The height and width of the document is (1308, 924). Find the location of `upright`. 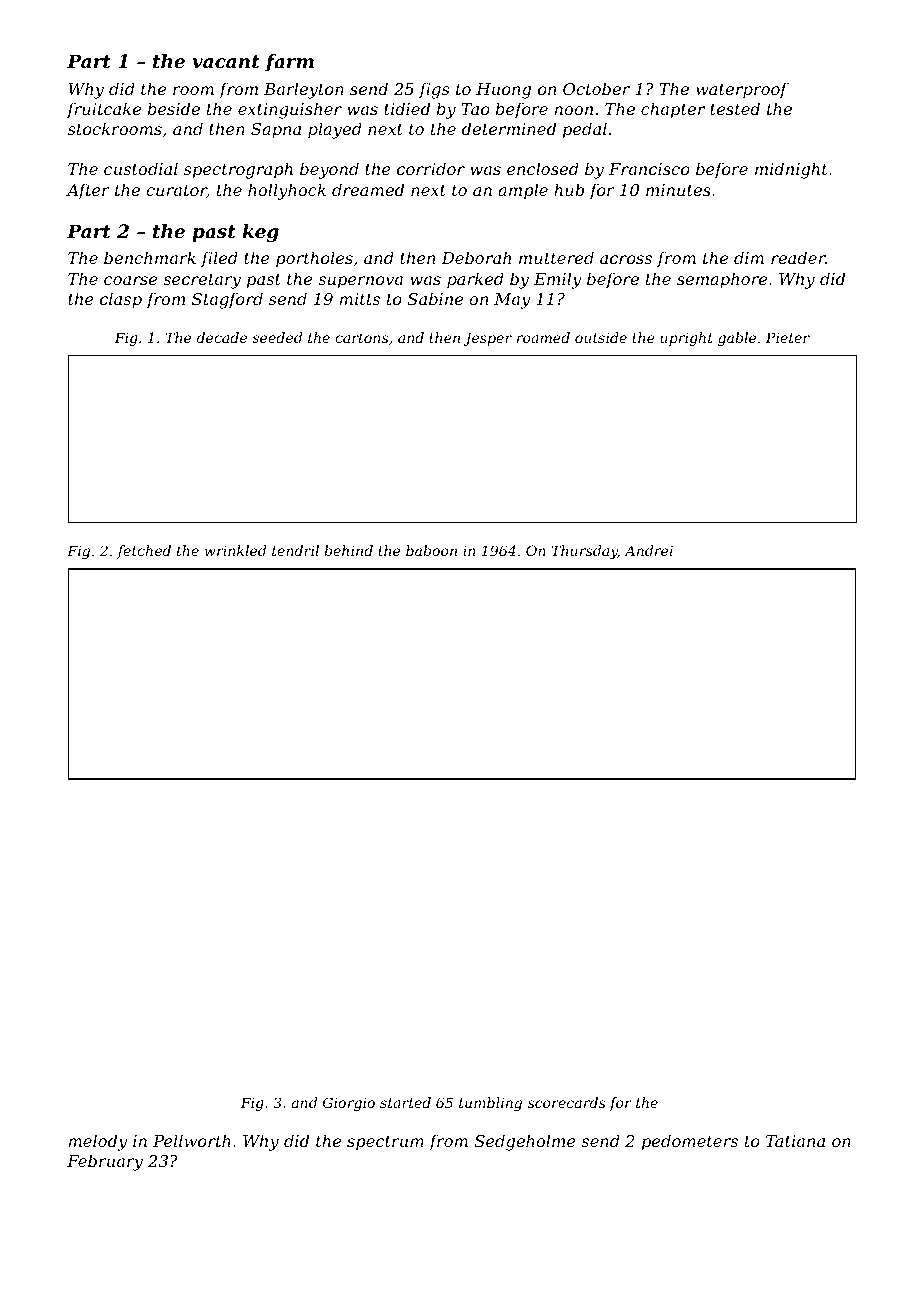

upright is located at coordinates (687, 339).
